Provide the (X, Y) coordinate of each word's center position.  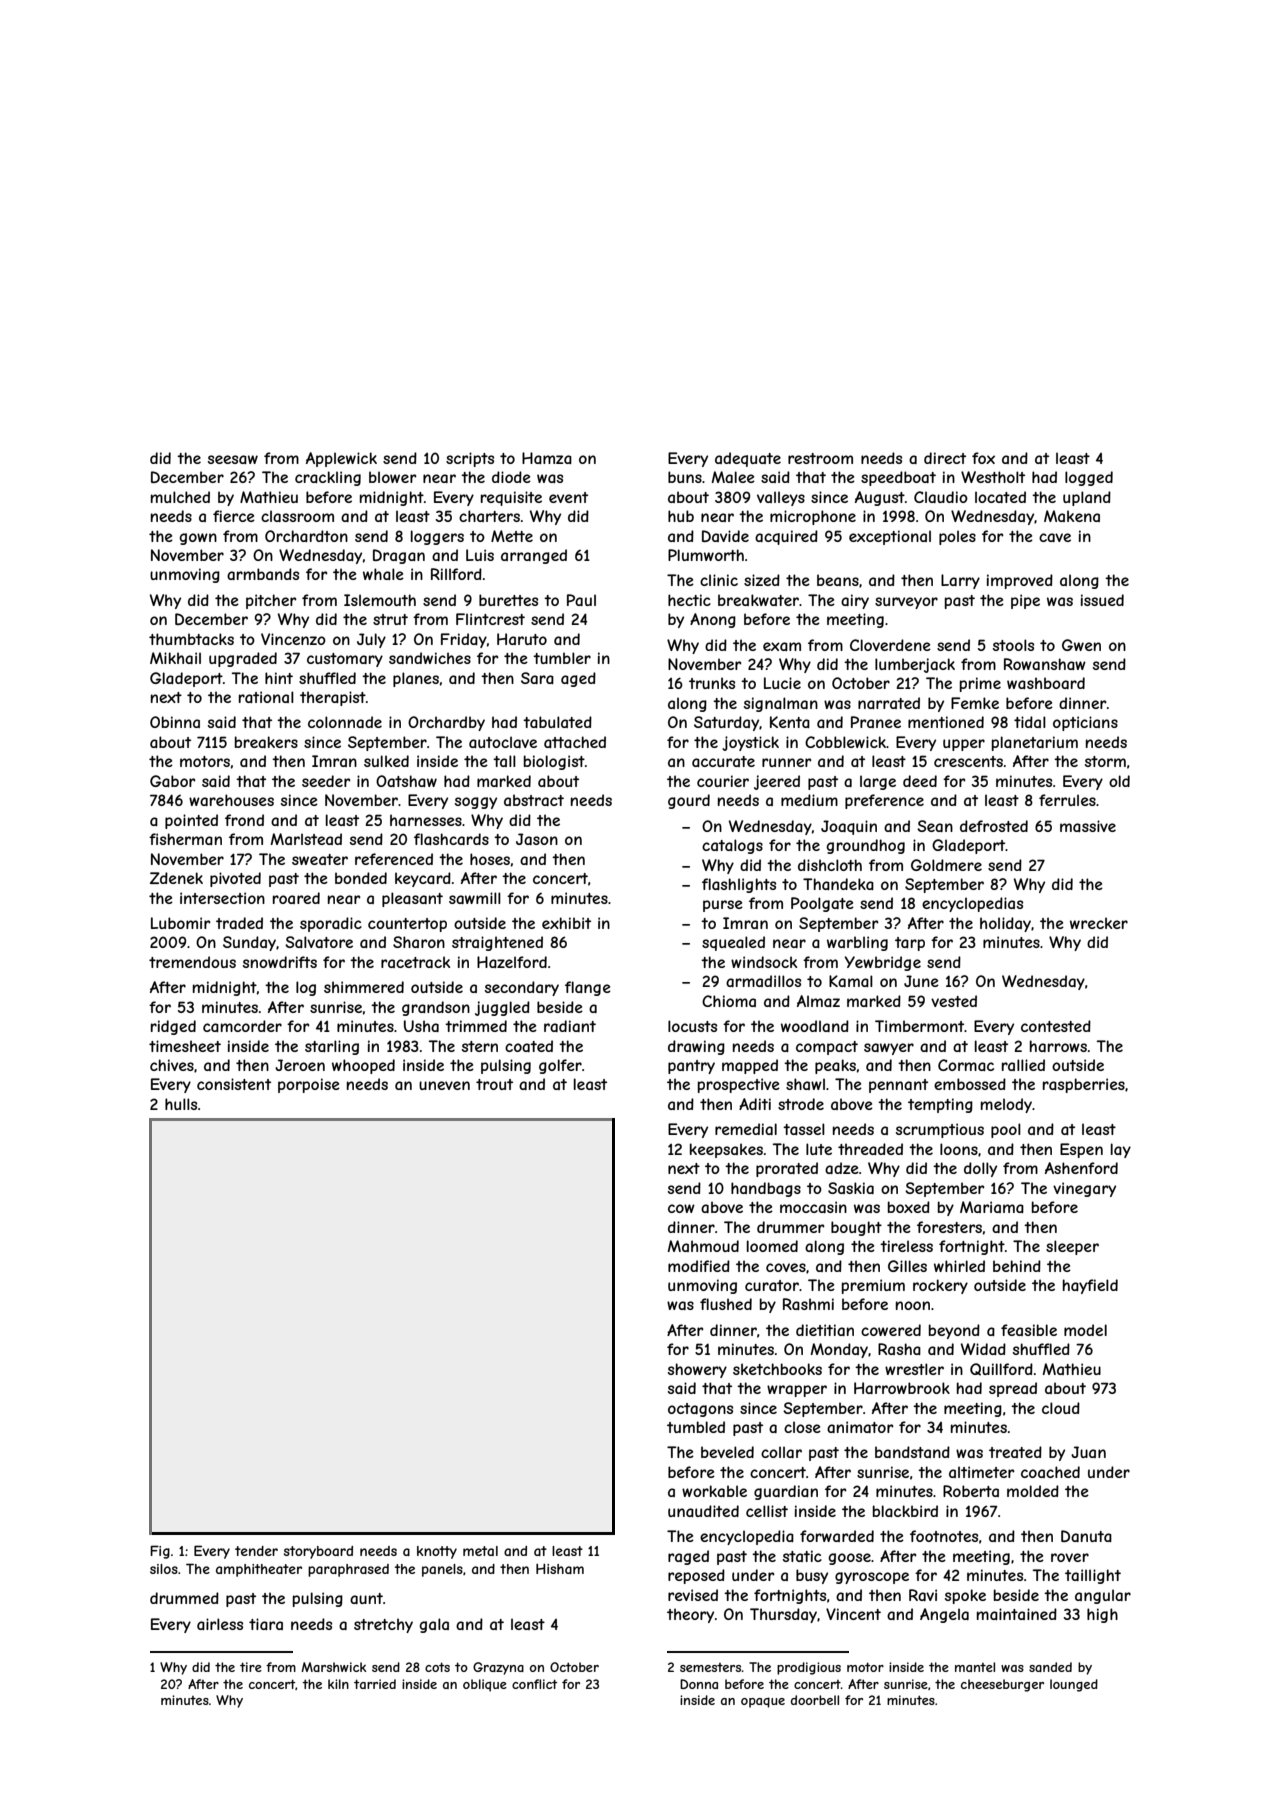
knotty (437, 1552)
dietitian (825, 1330)
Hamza (547, 458)
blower (393, 477)
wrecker (1099, 923)
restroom (820, 458)
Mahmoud (703, 1246)
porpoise (309, 1085)
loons (959, 1149)
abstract (534, 800)
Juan (1088, 1452)
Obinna (175, 722)
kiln (338, 1684)
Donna (699, 1684)
